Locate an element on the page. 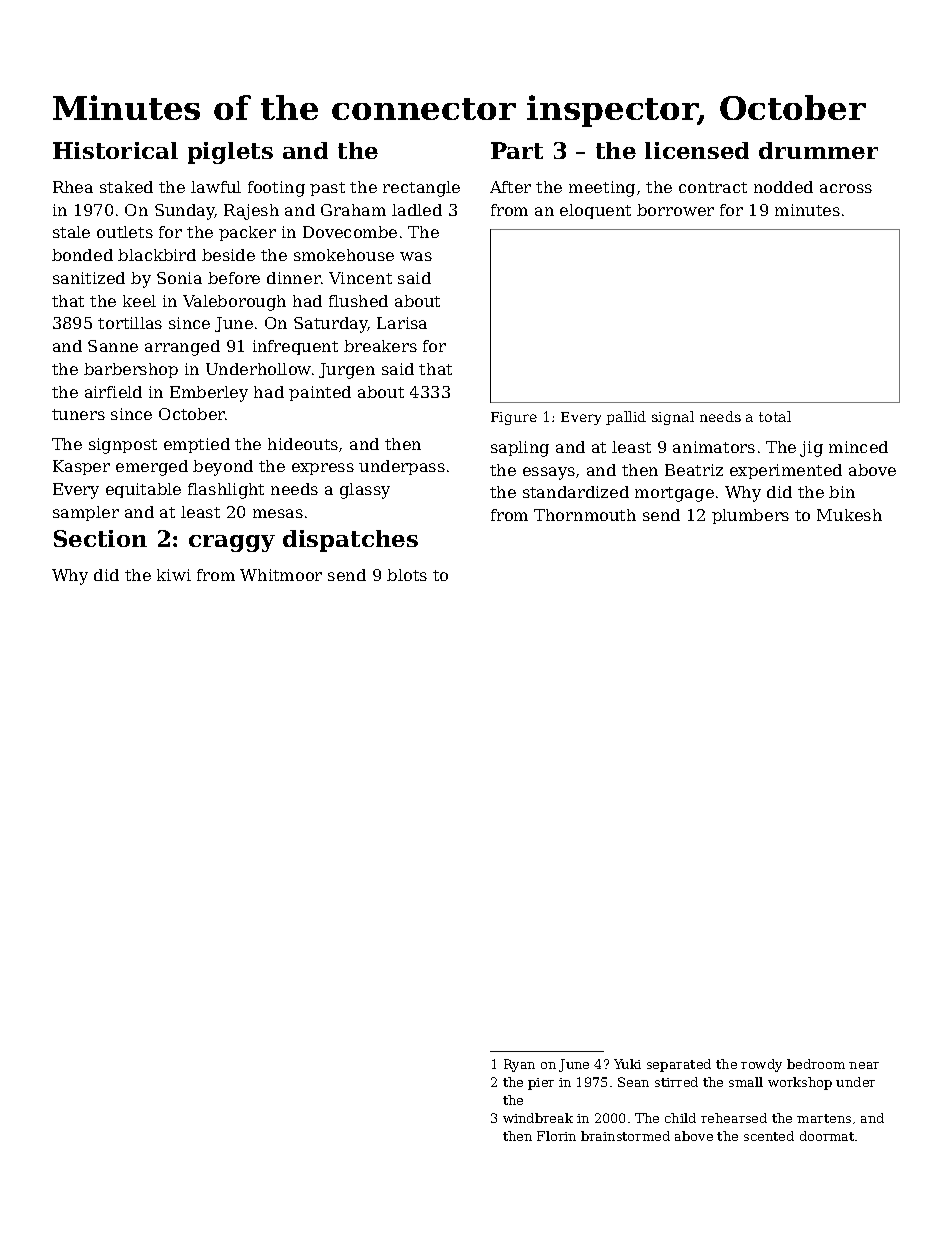 The image size is (952, 1233). Florin is located at coordinates (556, 1136).
